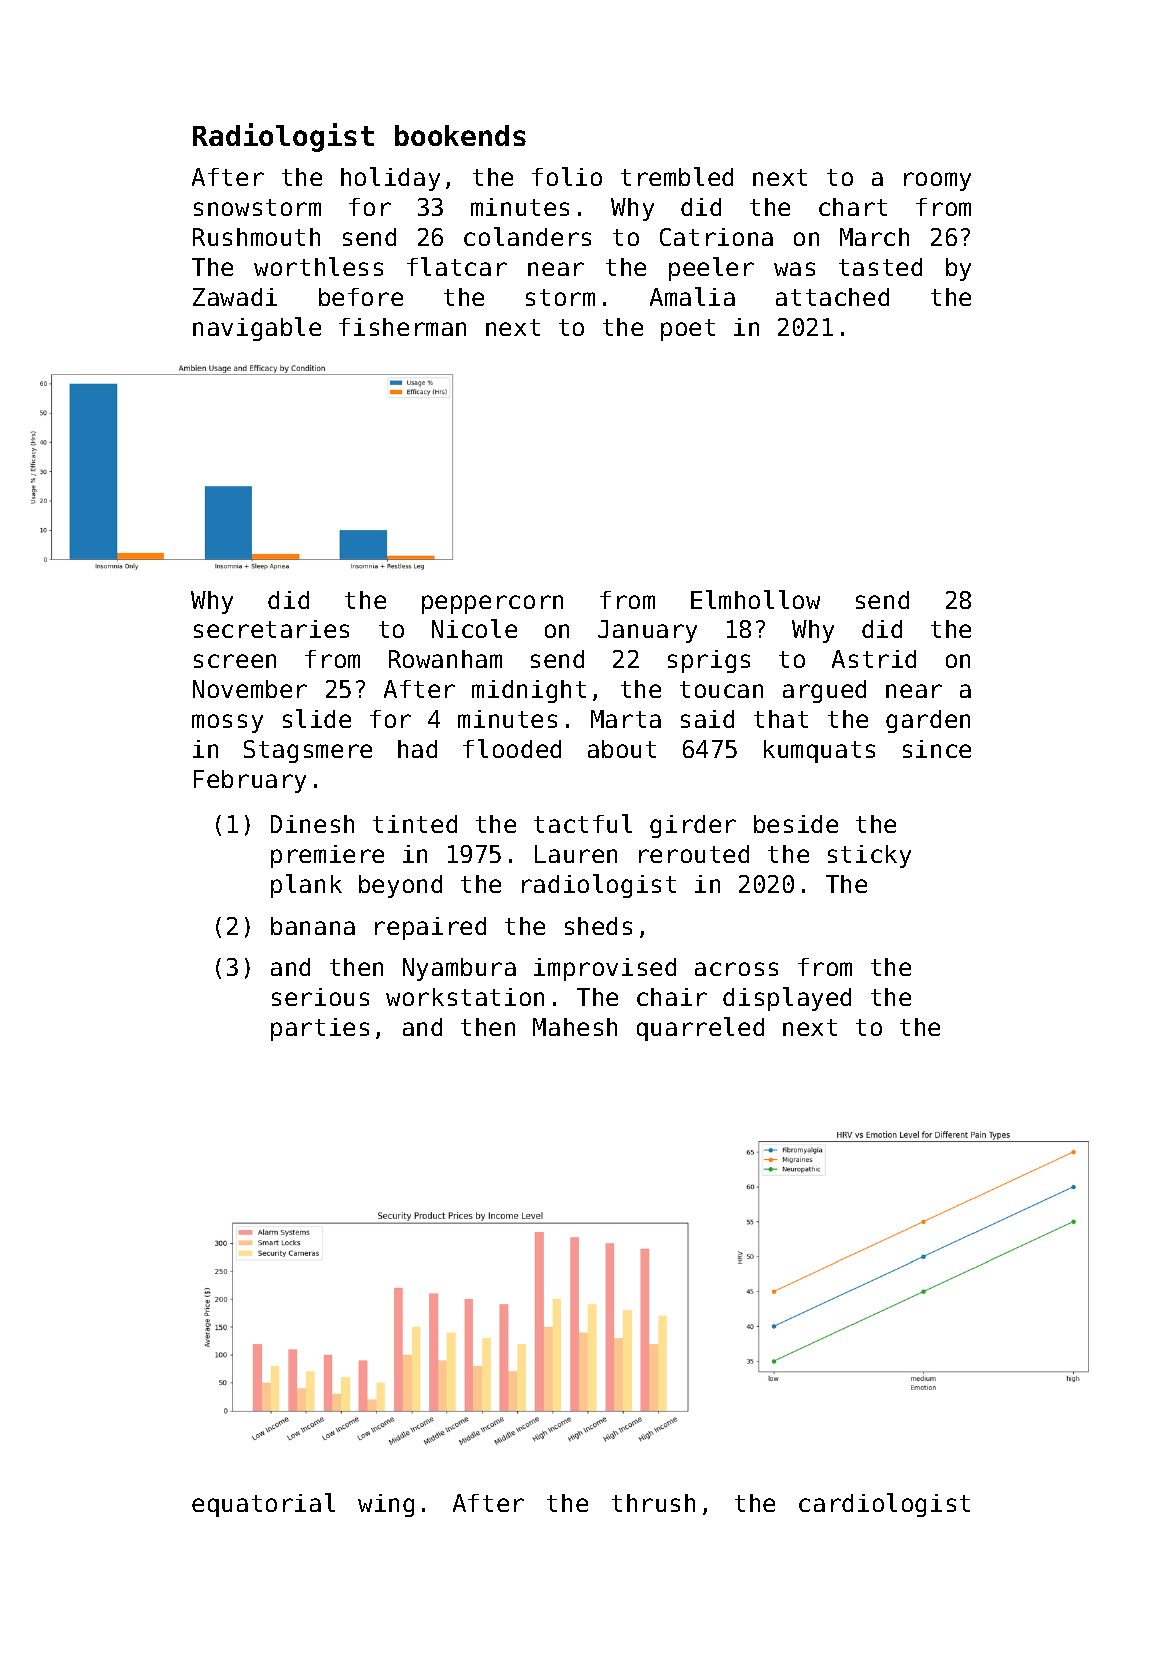 This screenshot has height=1654, width=1165. Describe the element at coordinates (869, 856) in the screenshot. I see `sticky` at that location.
